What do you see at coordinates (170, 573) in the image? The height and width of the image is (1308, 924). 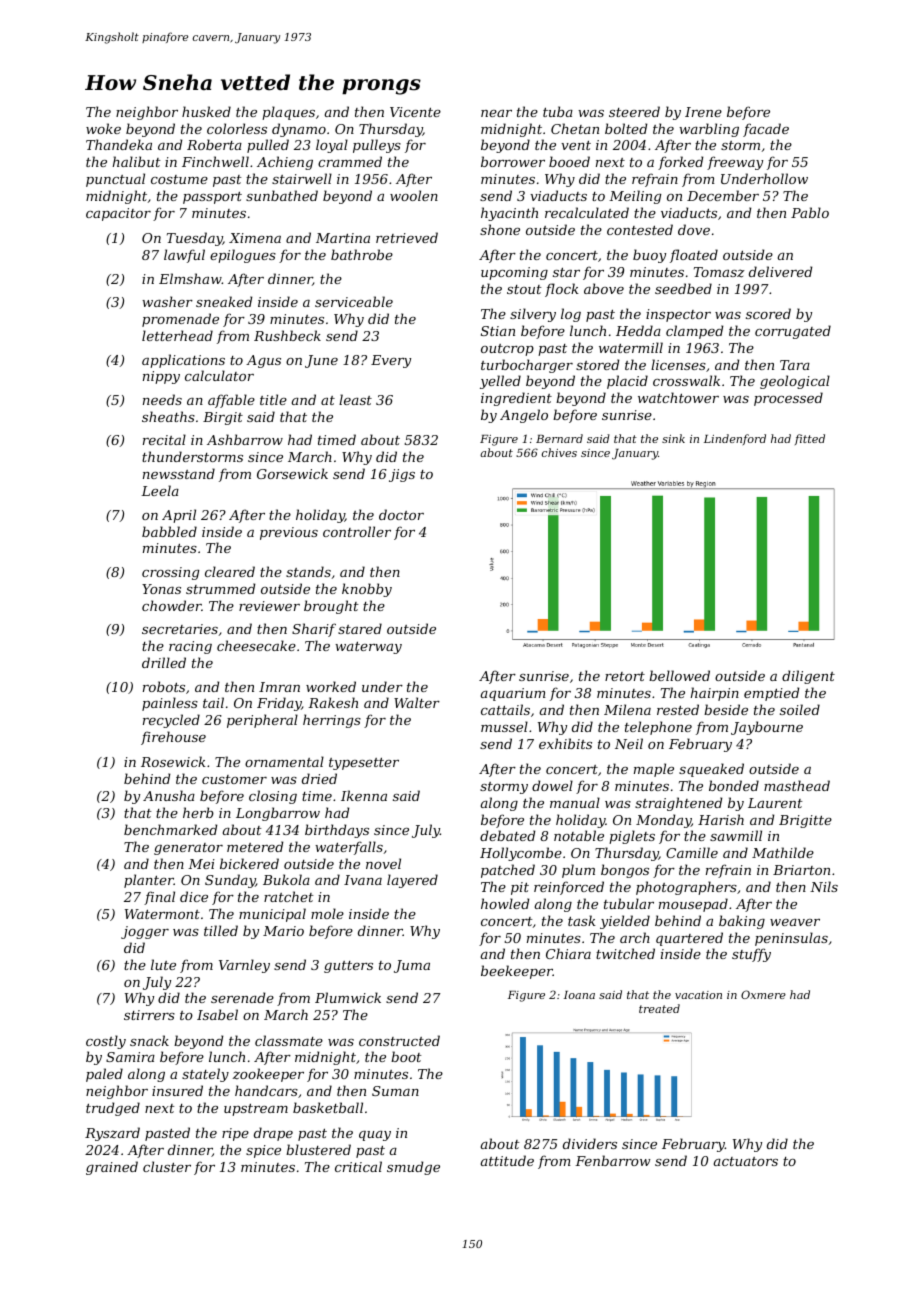 I see `crossing` at bounding box center [170, 573].
